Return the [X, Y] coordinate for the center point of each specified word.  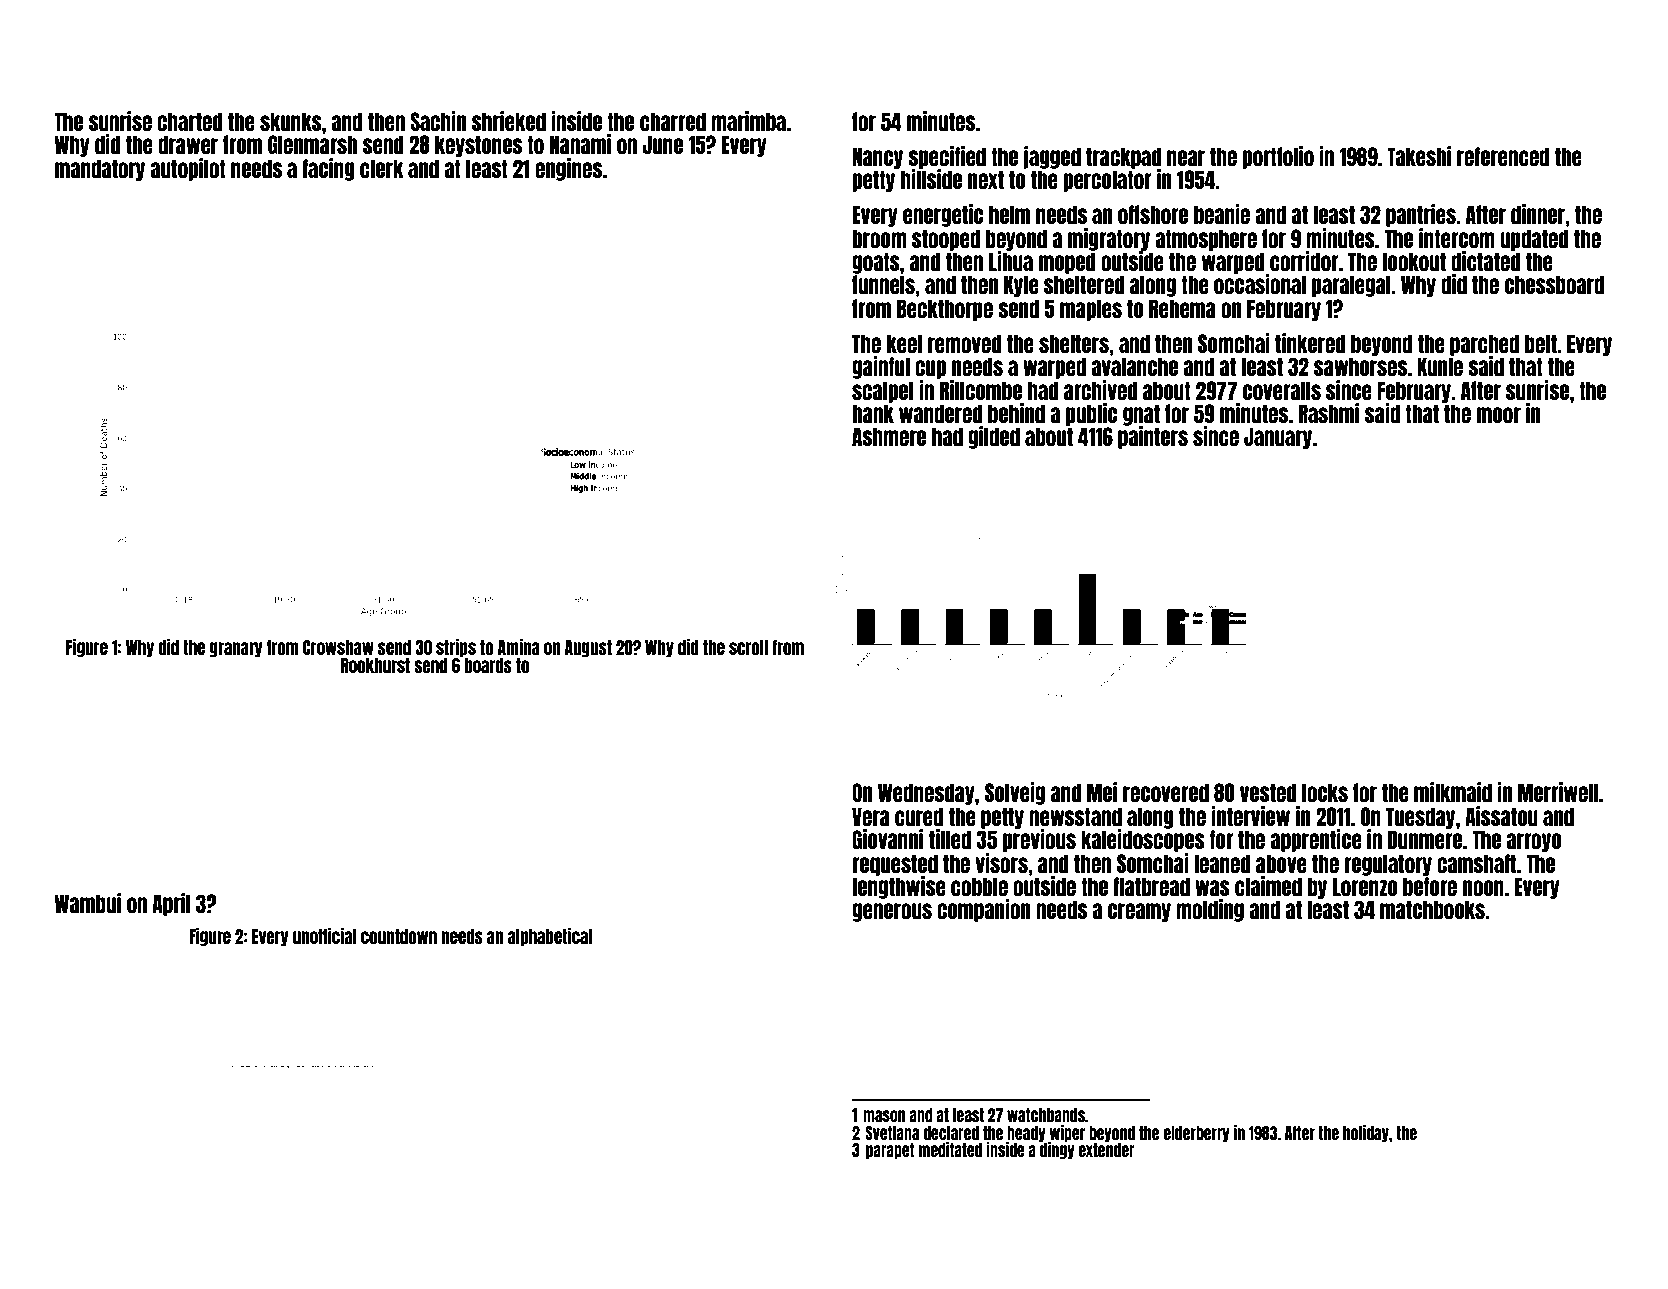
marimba [748, 121]
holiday [1366, 1133]
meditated [950, 1149]
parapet [890, 1151]
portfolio [1278, 157]
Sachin [438, 121]
